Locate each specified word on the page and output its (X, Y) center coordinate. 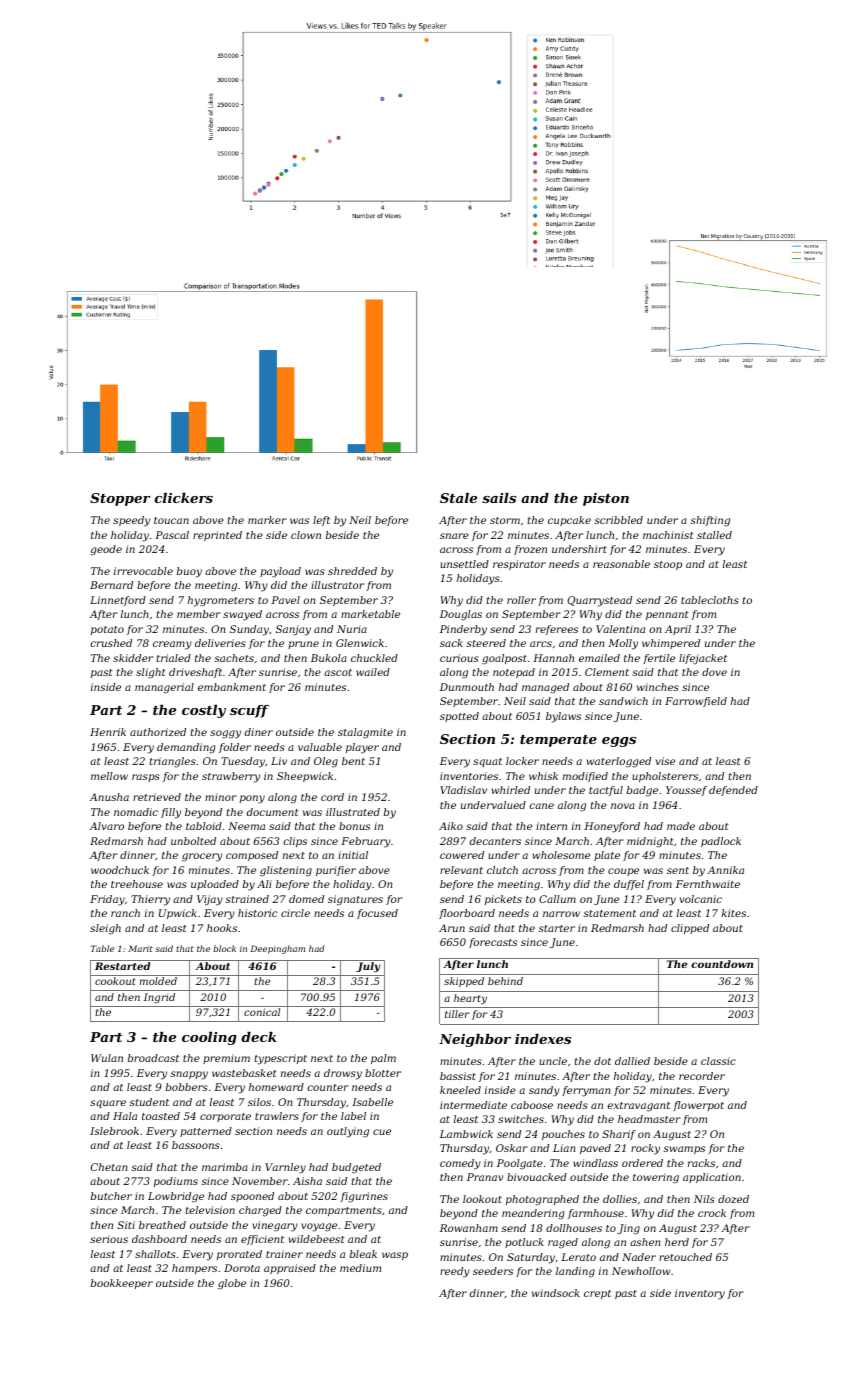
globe (232, 1284)
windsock (556, 1293)
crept (597, 1294)
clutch (502, 870)
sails (499, 498)
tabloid (204, 826)
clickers (183, 498)
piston (606, 499)
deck (259, 1037)
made (681, 826)
